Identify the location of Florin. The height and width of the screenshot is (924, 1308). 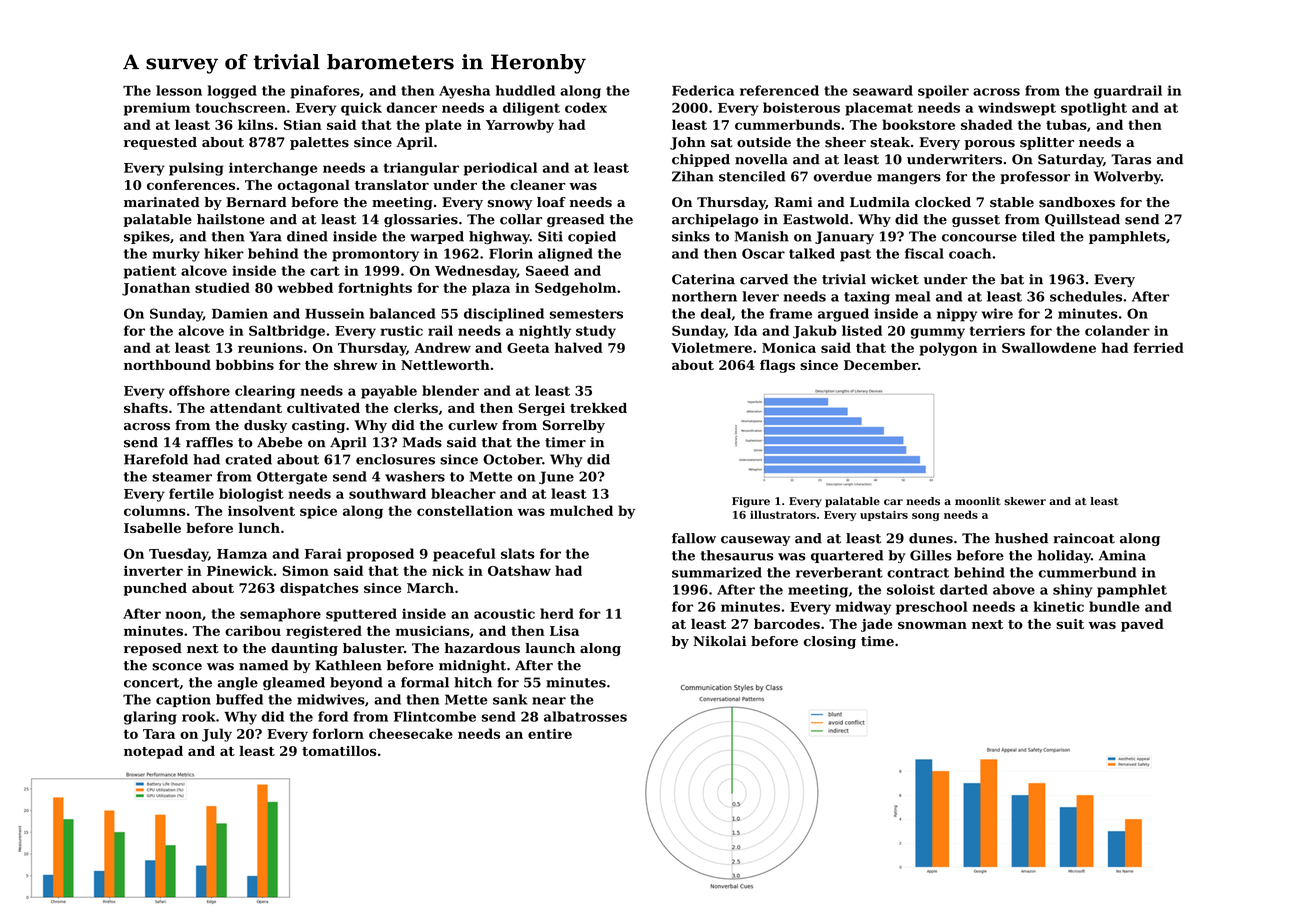
(511, 253).
